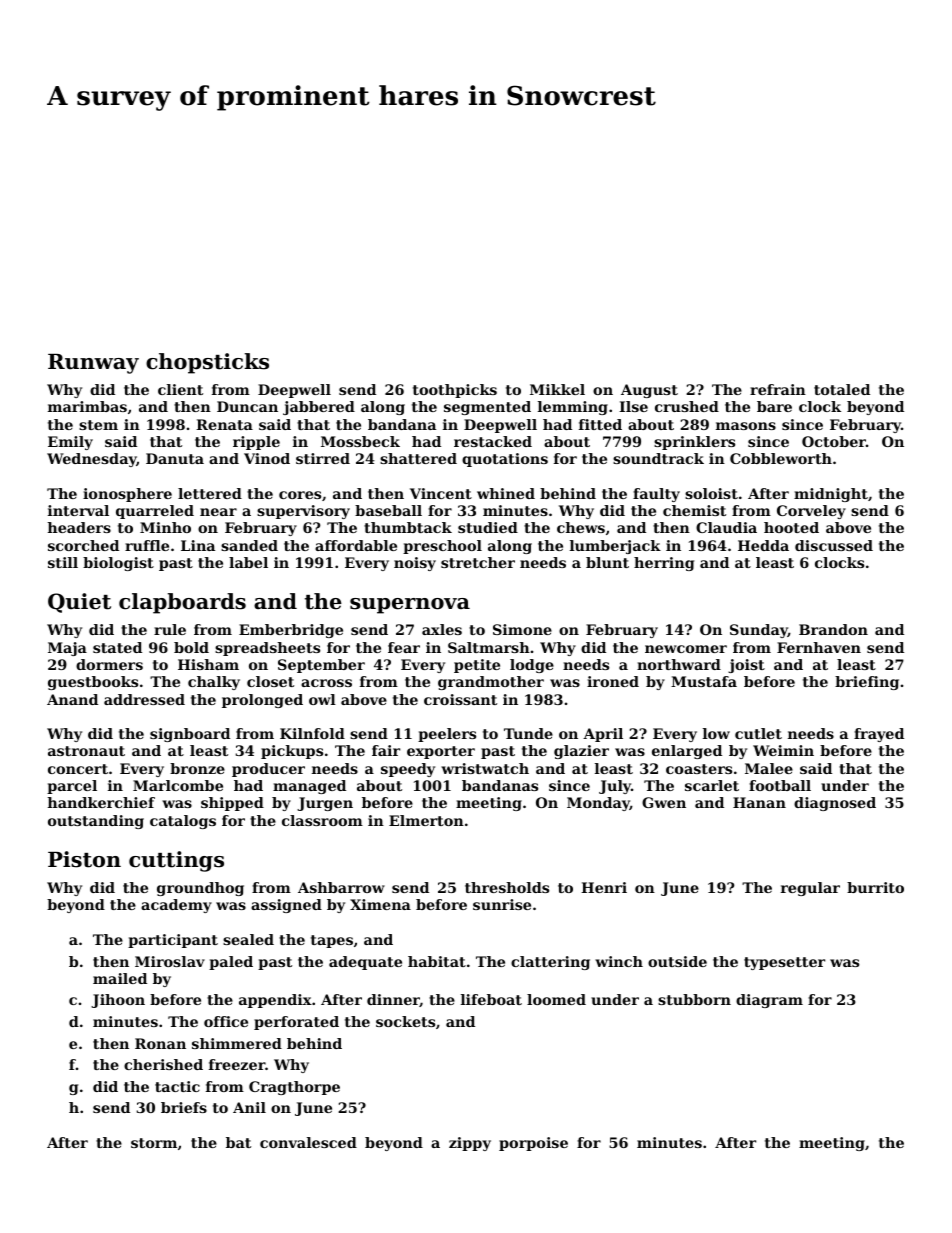 This screenshot has height=1233, width=952. I want to click on biologist, so click(118, 564).
